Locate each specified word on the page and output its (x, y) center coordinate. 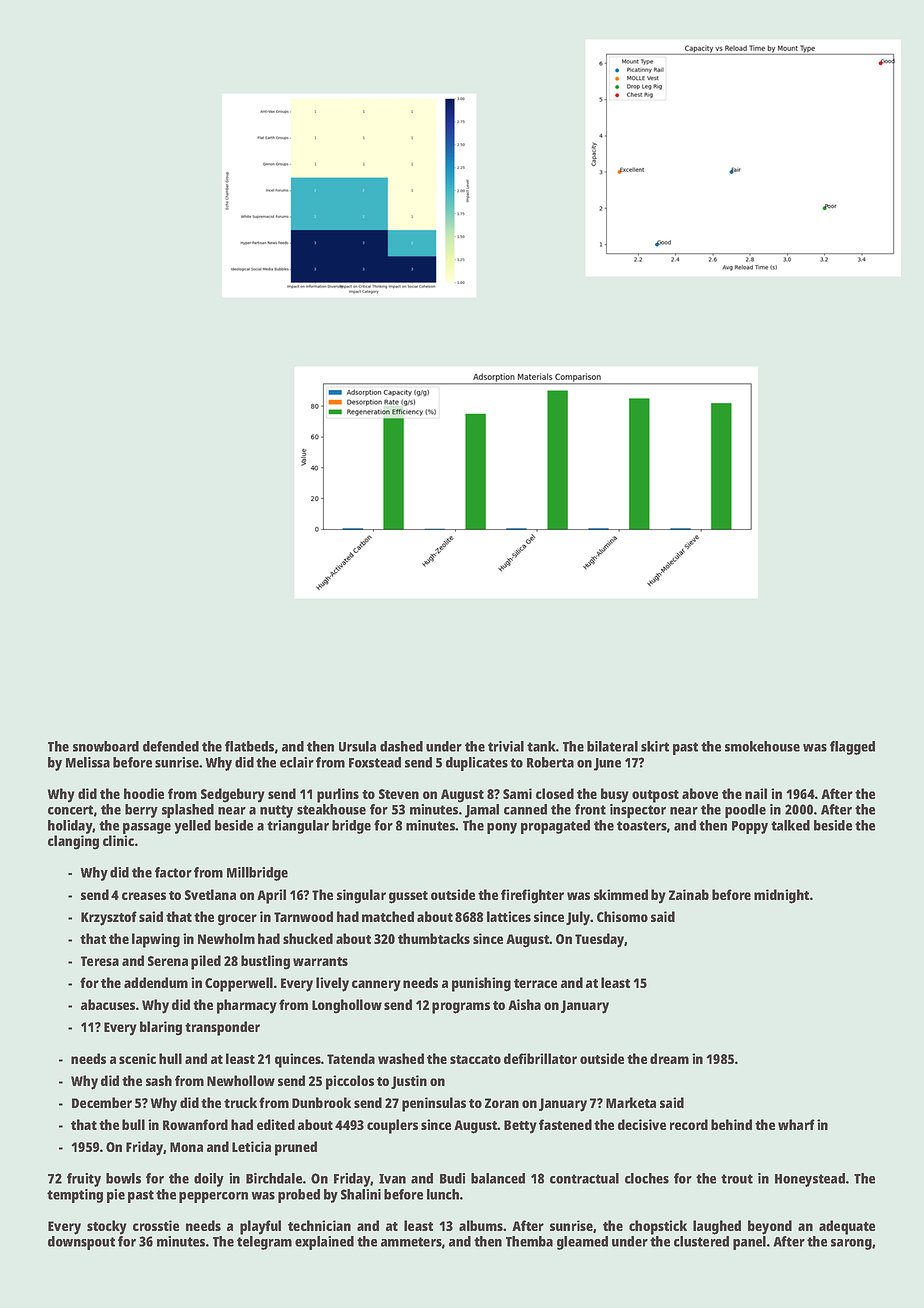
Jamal (482, 811)
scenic (137, 1058)
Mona (186, 1147)
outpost (655, 796)
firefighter (532, 896)
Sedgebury (233, 795)
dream (669, 1058)
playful (260, 1227)
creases (144, 896)
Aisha (524, 1004)
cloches (647, 1178)
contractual (584, 1178)
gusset (408, 897)
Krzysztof (109, 918)
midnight (781, 896)
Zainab (689, 894)
